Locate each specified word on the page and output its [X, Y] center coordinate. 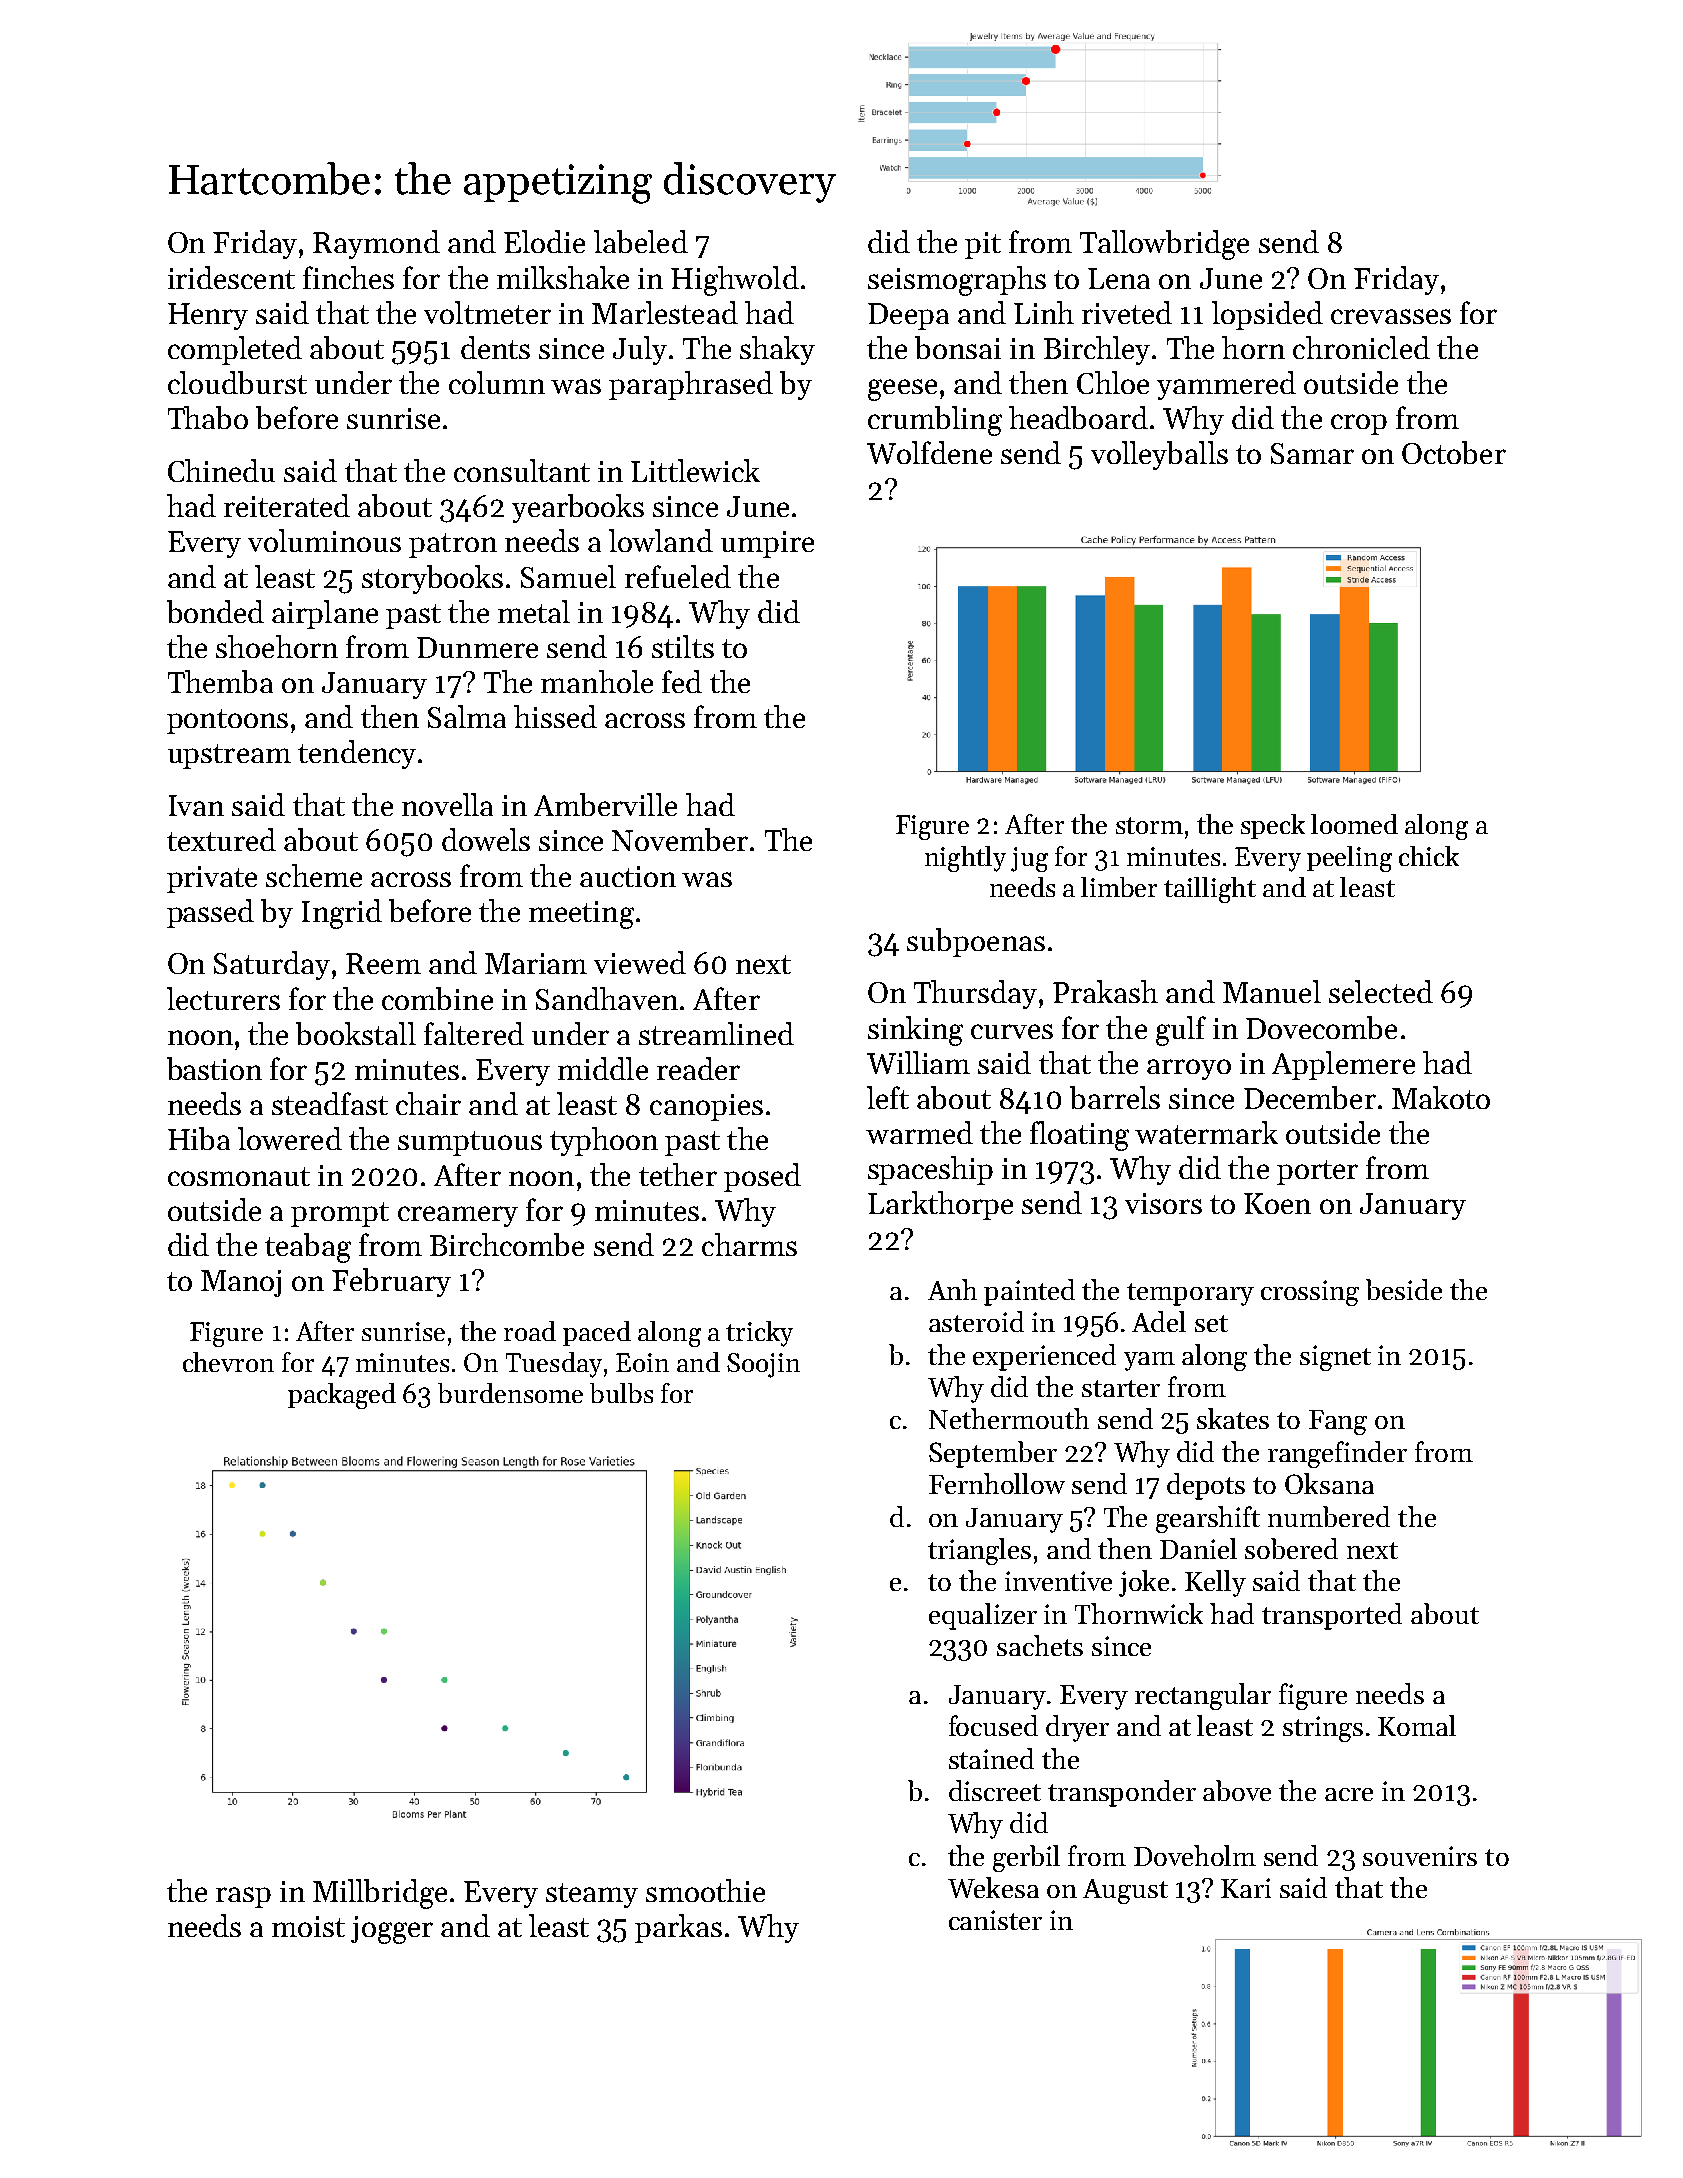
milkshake [563, 277]
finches [348, 277]
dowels [486, 839]
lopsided [1267, 315]
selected [1381, 991]
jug [1029, 859]
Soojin [763, 1365]
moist [308, 1926]
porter [1317, 1172]
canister [995, 1920]
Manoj [241, 1283]
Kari [1246, 1888]
